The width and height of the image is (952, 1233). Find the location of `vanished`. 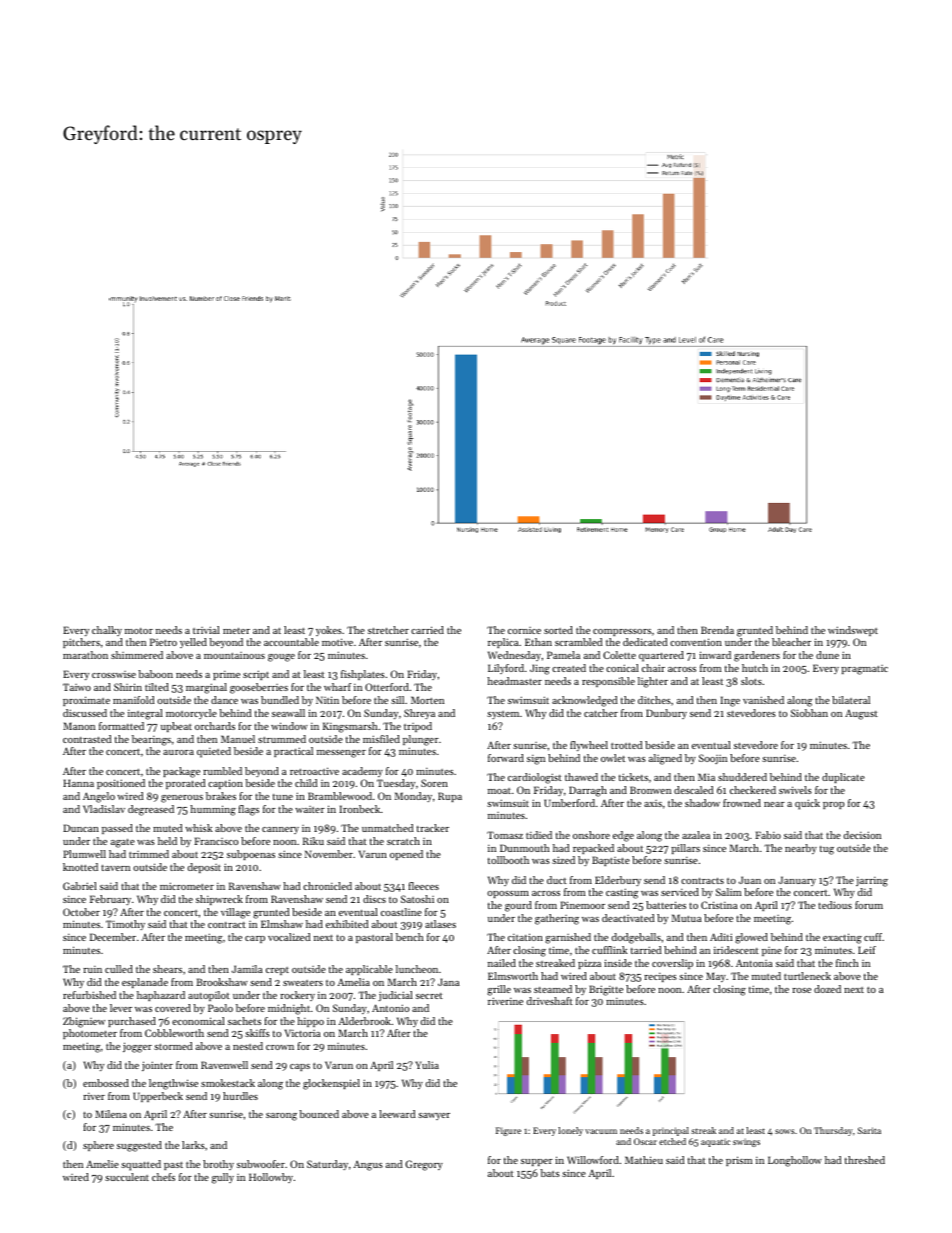

vanished is located at coordinates (763, 700).
